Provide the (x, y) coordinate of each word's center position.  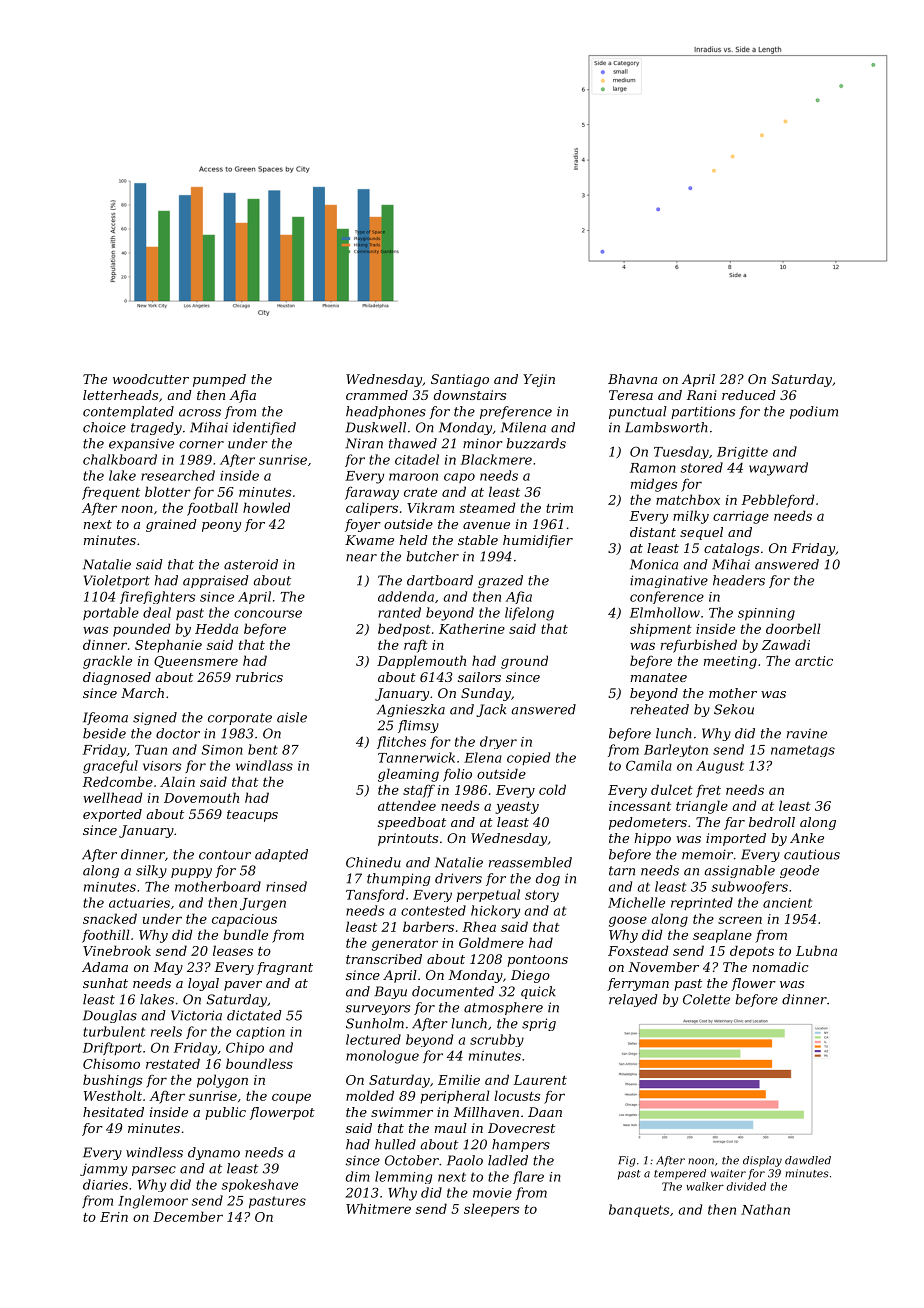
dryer (498, 742)
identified (264, 428)
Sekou (734, 709)
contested (433, 910)
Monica (654, 564)
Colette (706, 999)
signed (155, 718)
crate (420, 492)
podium (814, 412)
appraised (216, 581)
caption (260, 1033)
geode (799, 871)
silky (151, 871)
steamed (488, 507)
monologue (382, 1057)
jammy (103, 1170)
